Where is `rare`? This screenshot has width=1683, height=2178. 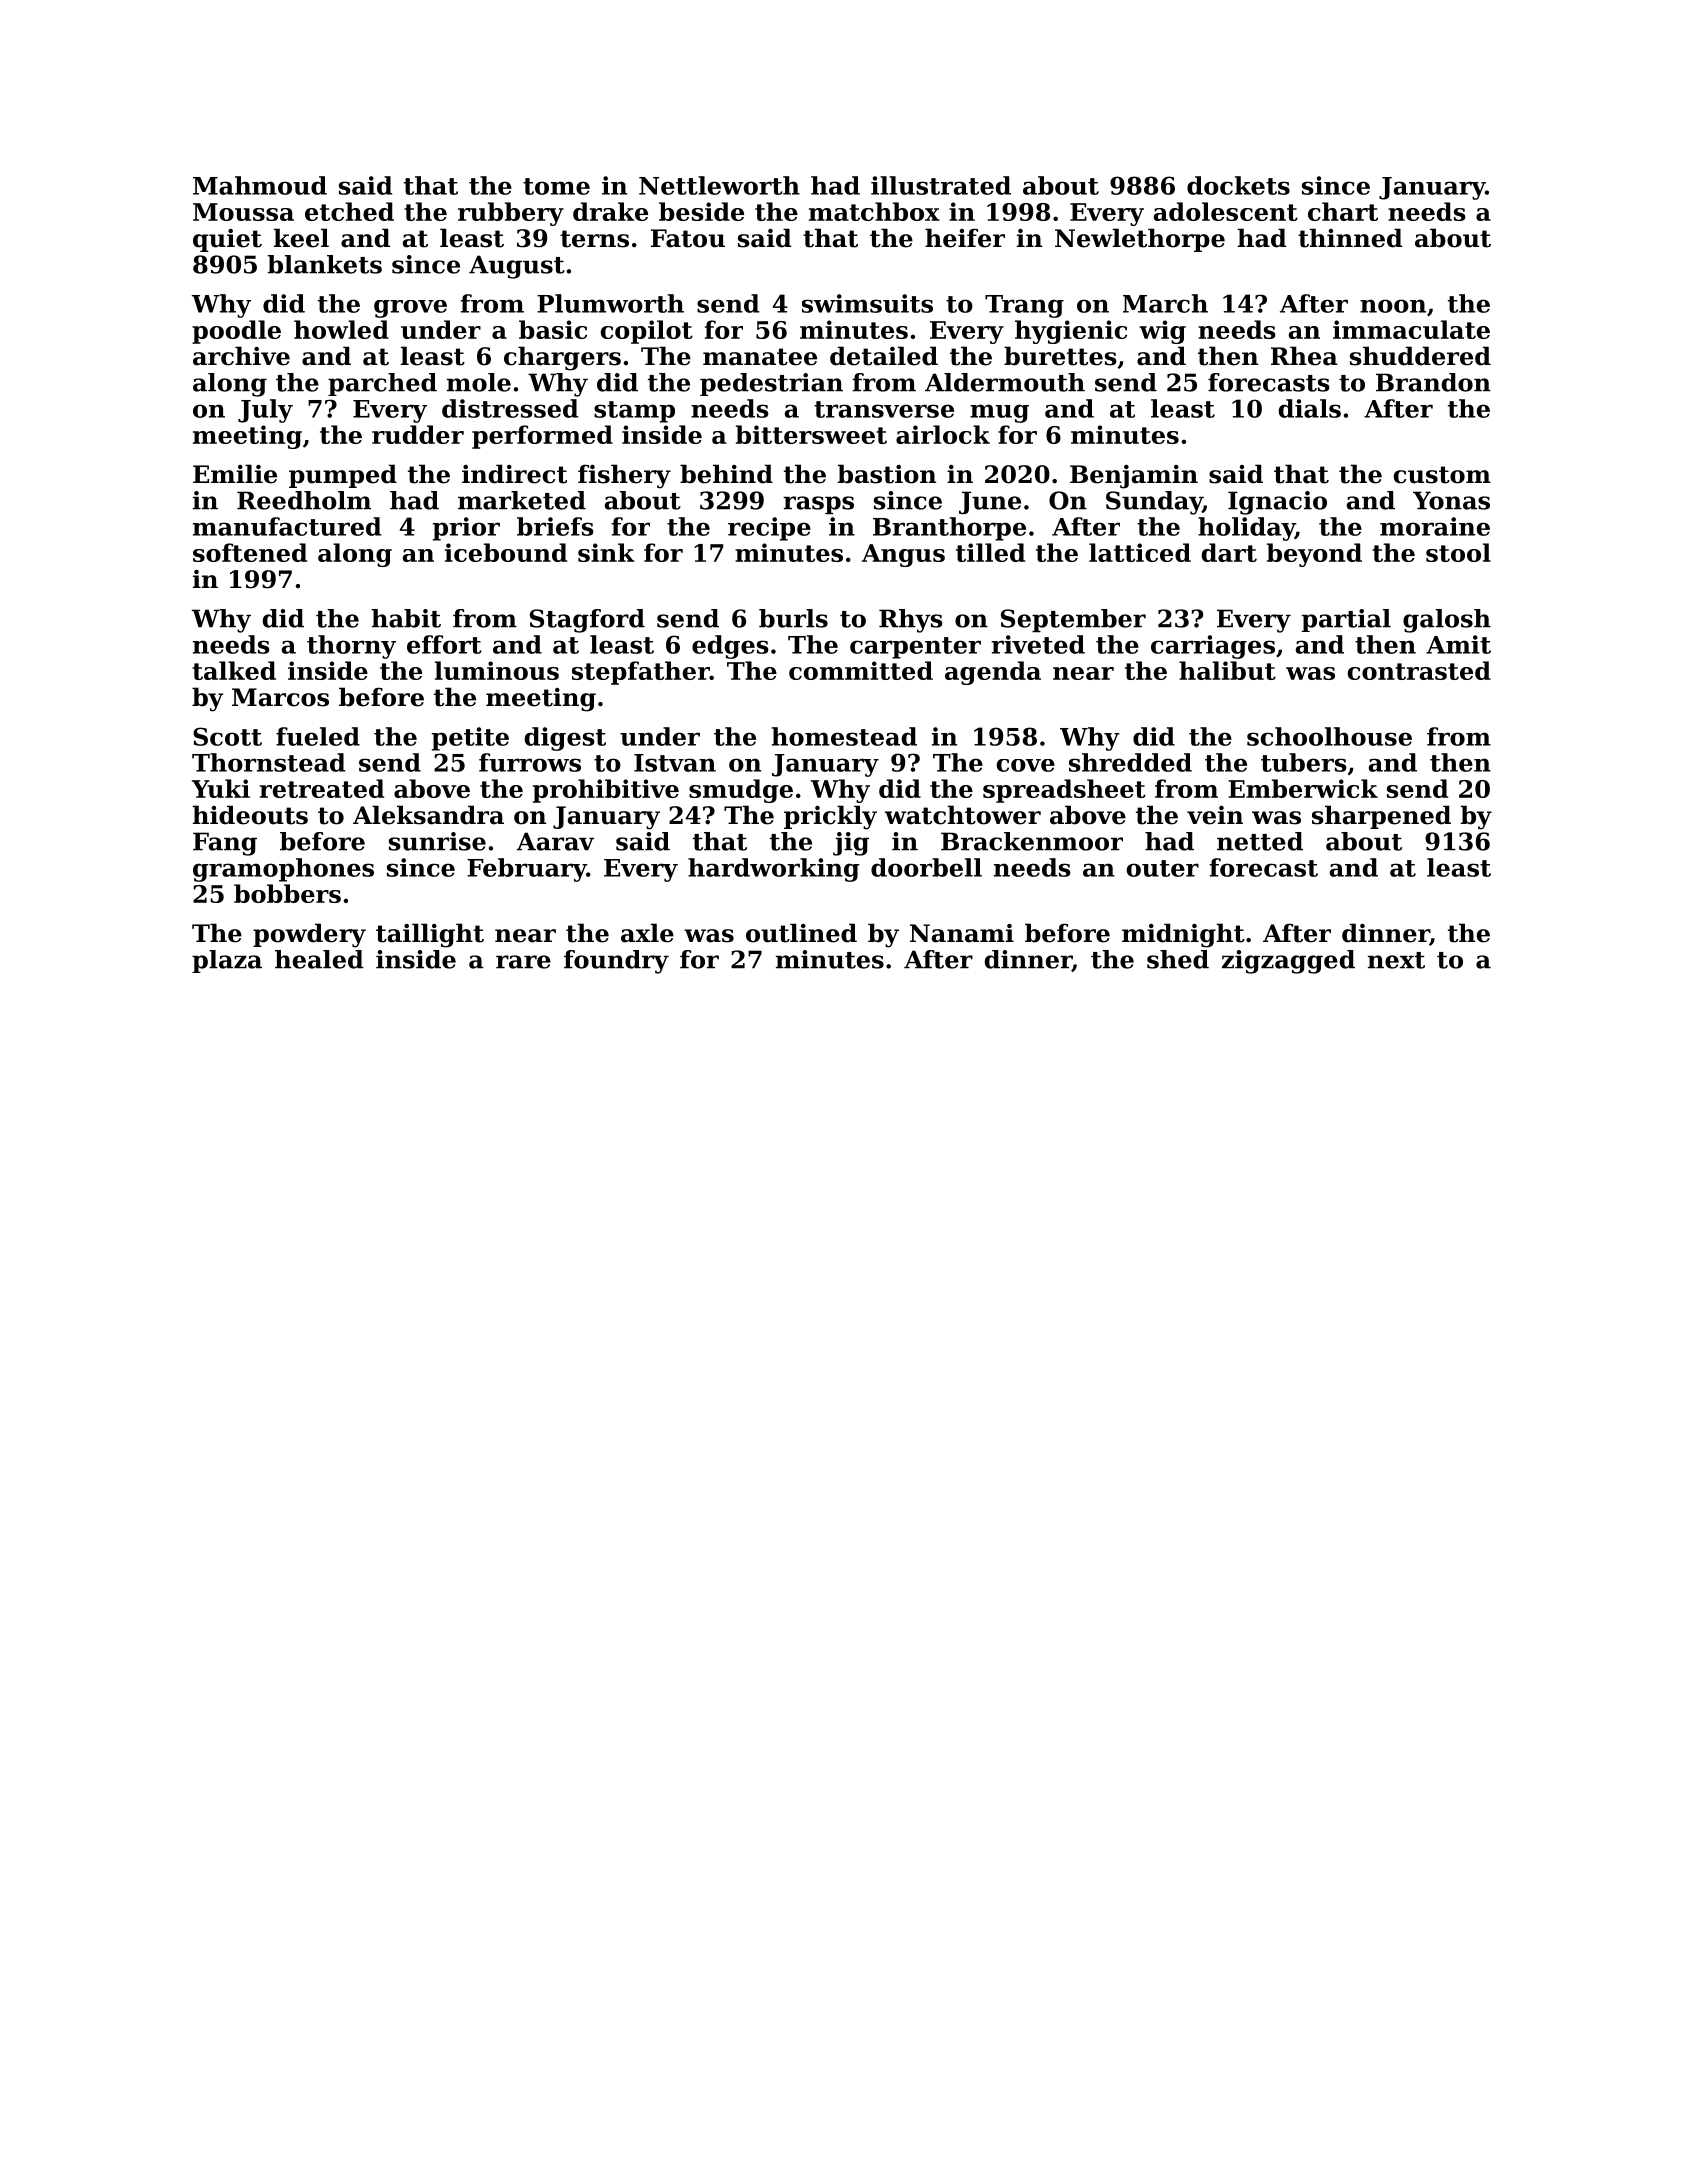
rare is located at coordinates (523, 962).
